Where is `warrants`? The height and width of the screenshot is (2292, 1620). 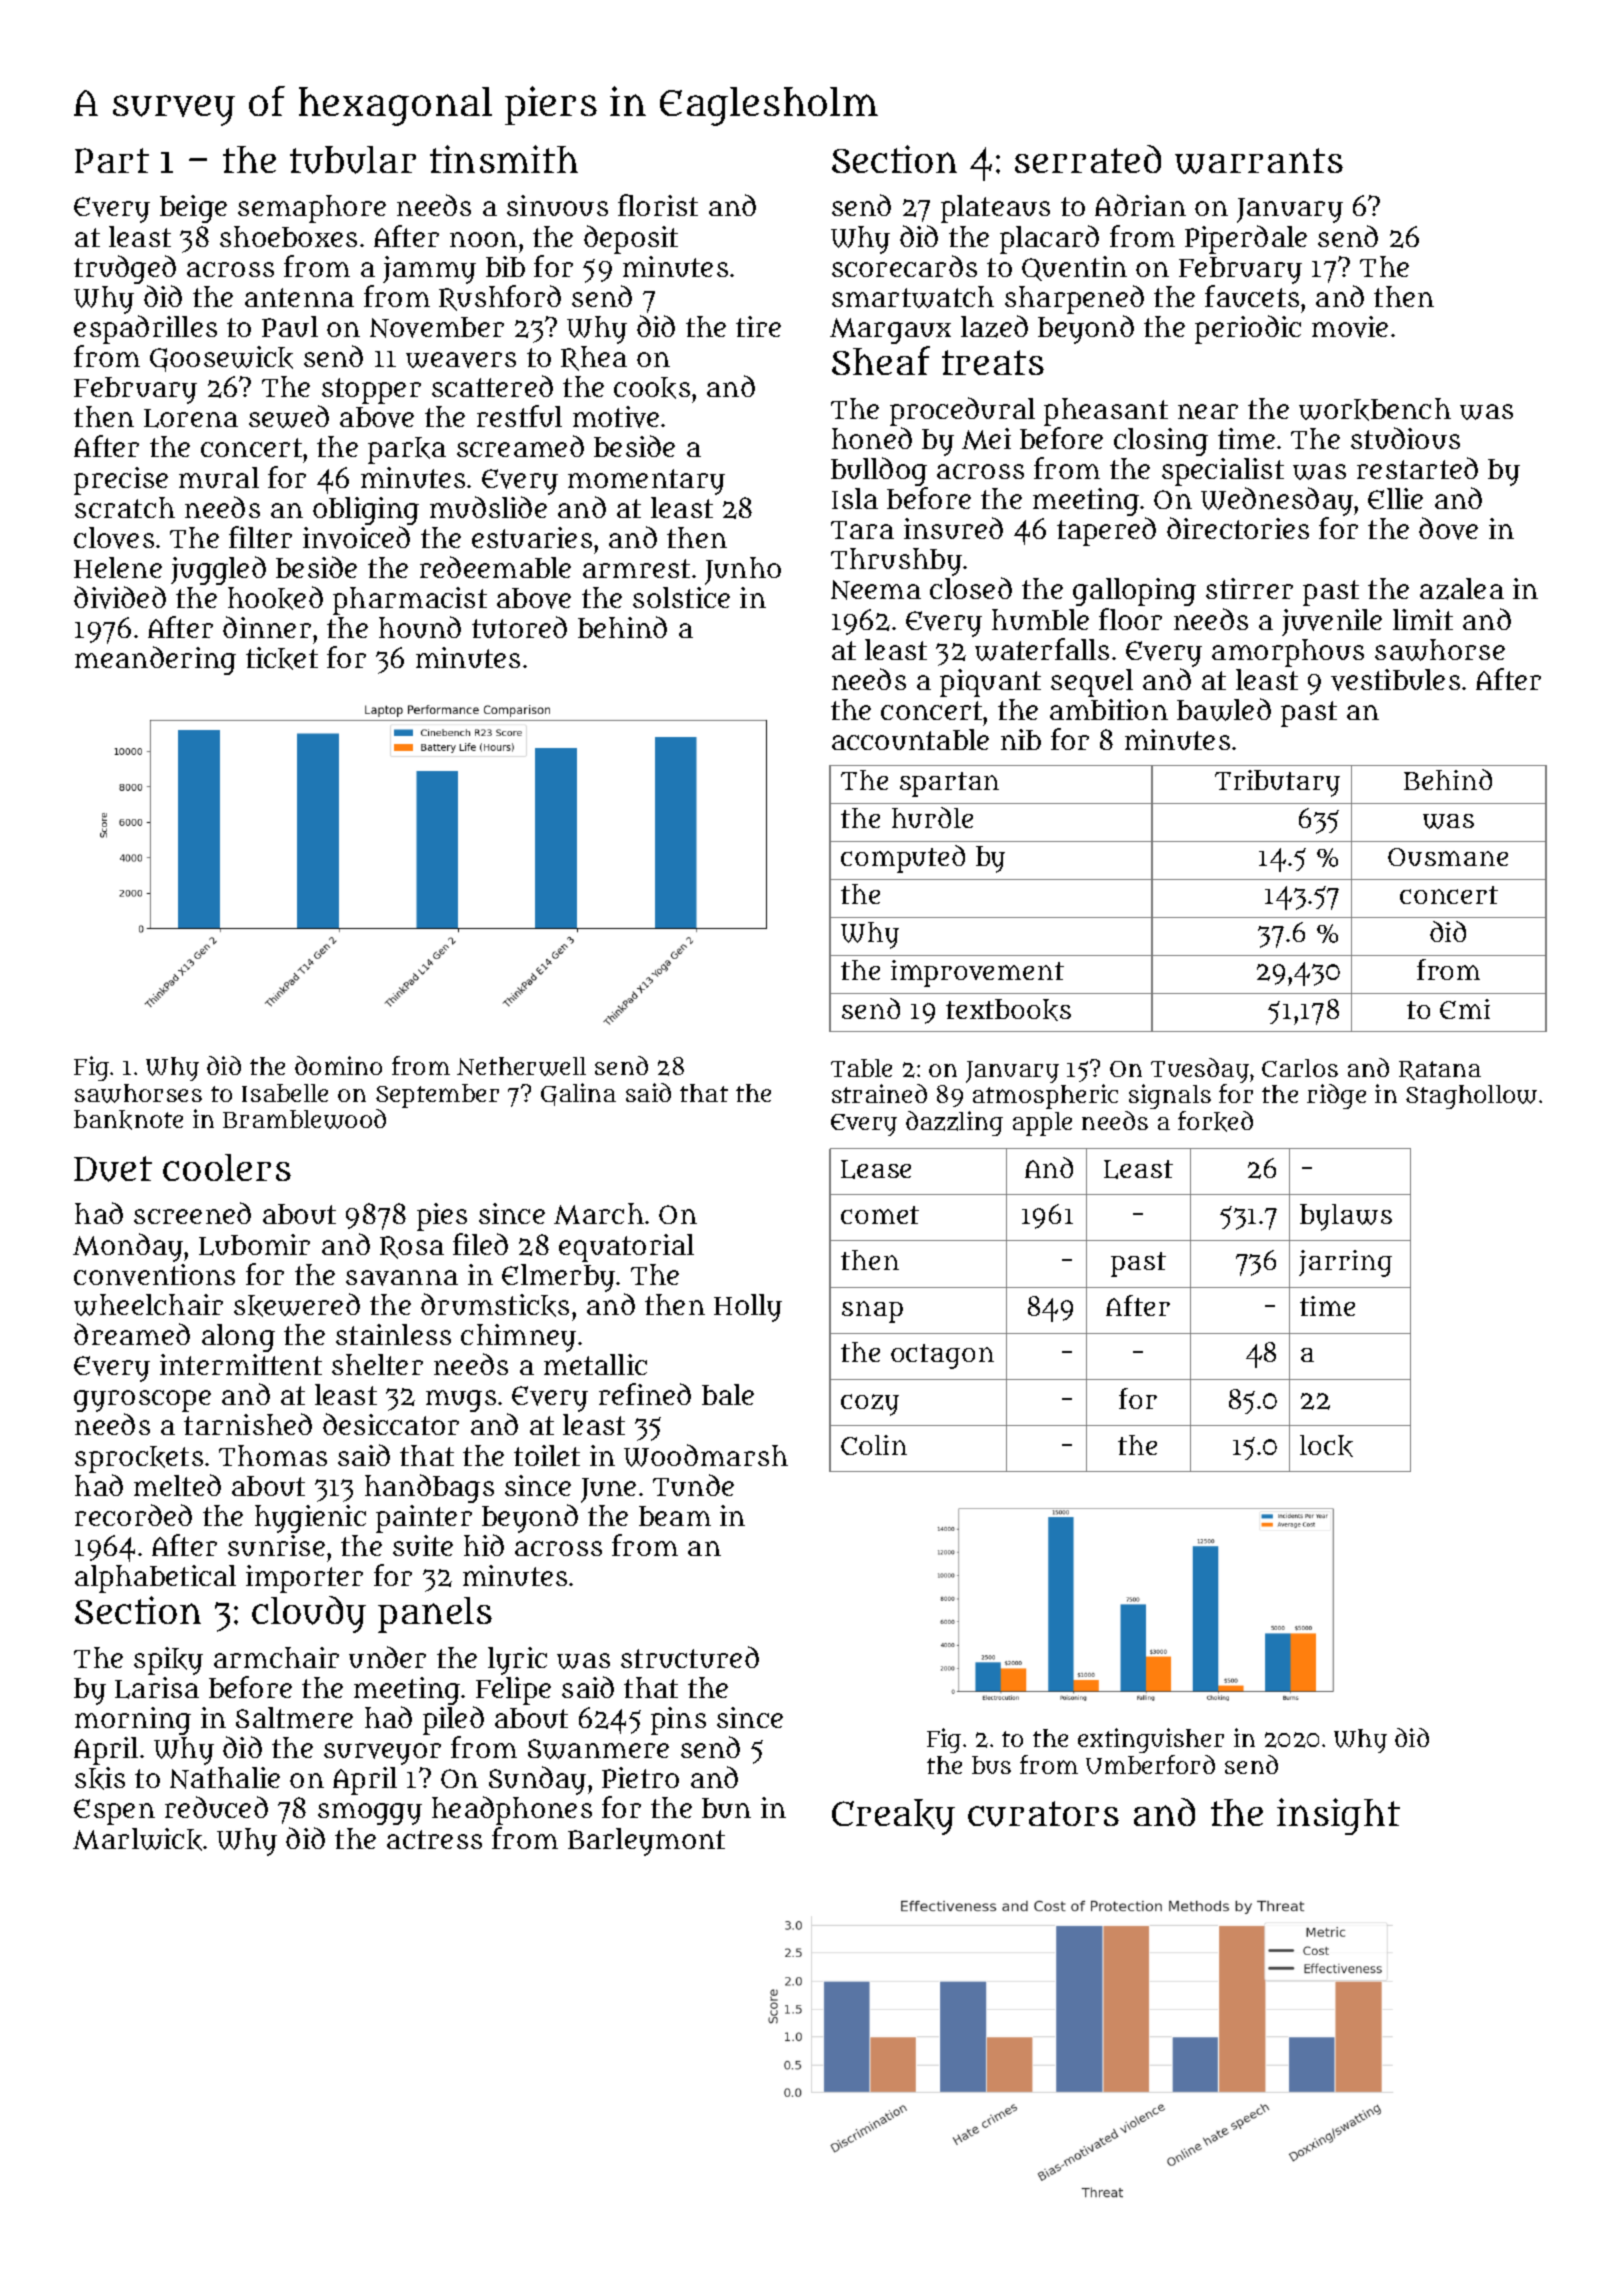
warrants is located at coordinates (1259, 161).
